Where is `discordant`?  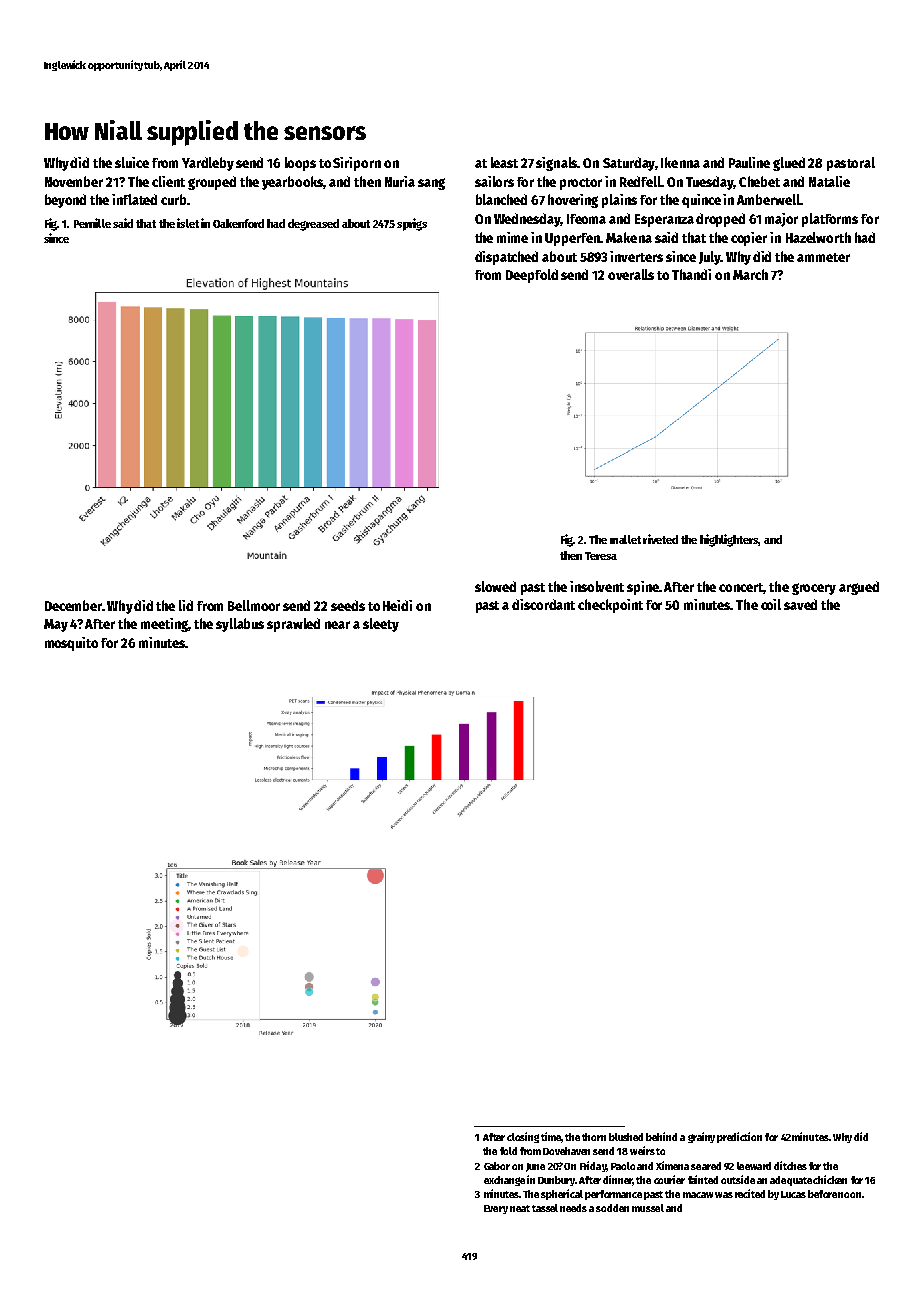 discordant is located at coordinates (543, 604).
